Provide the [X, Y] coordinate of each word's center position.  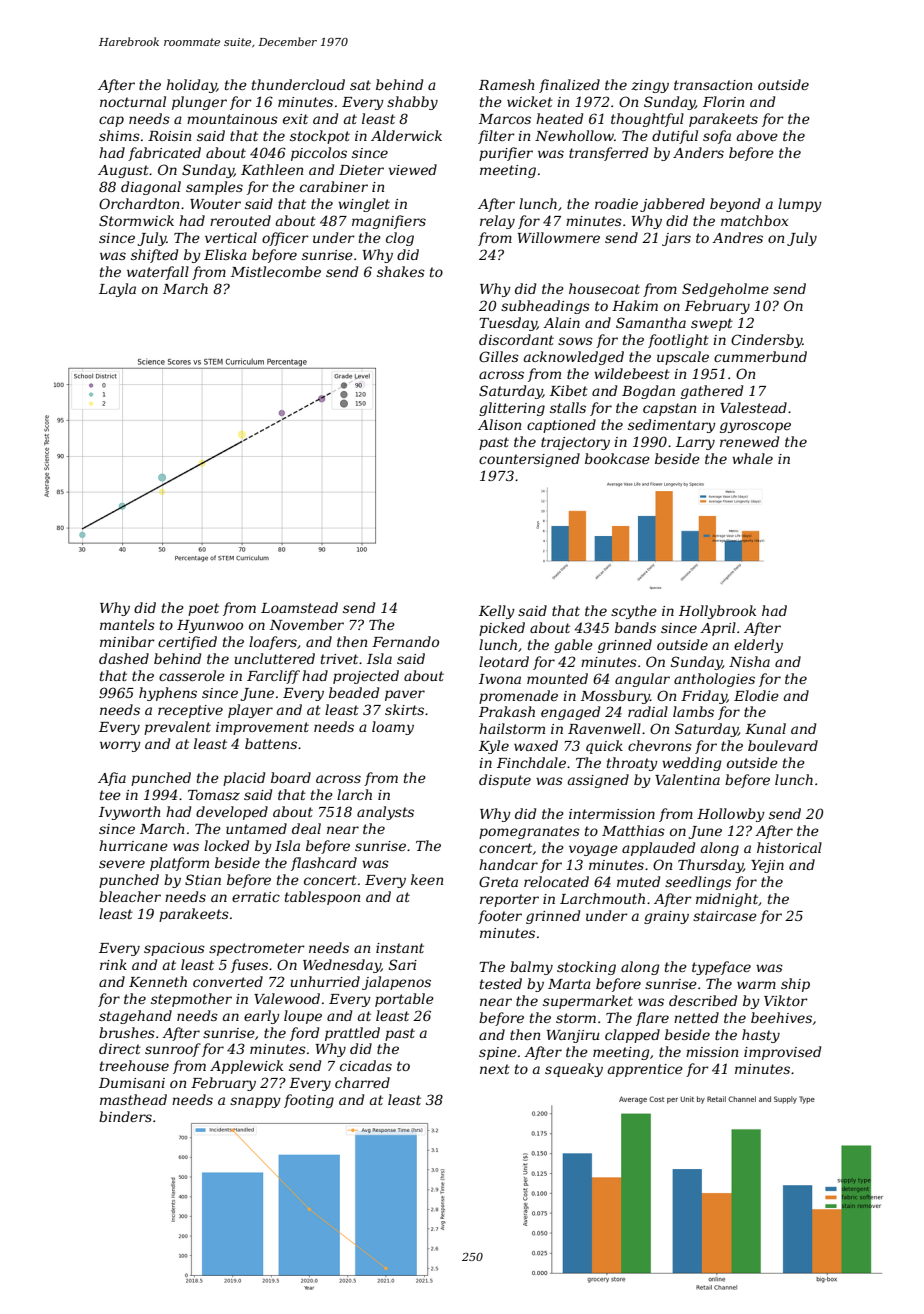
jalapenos [396, 983]
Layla [117, 290]
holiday [191, 86]
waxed [536, 745]
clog [400, 239]
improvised [782, 1053]
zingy [650, 86]
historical [789, 847]
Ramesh [506, 84]
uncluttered [275, 658]
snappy [255, 1102]
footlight [678, 341]
